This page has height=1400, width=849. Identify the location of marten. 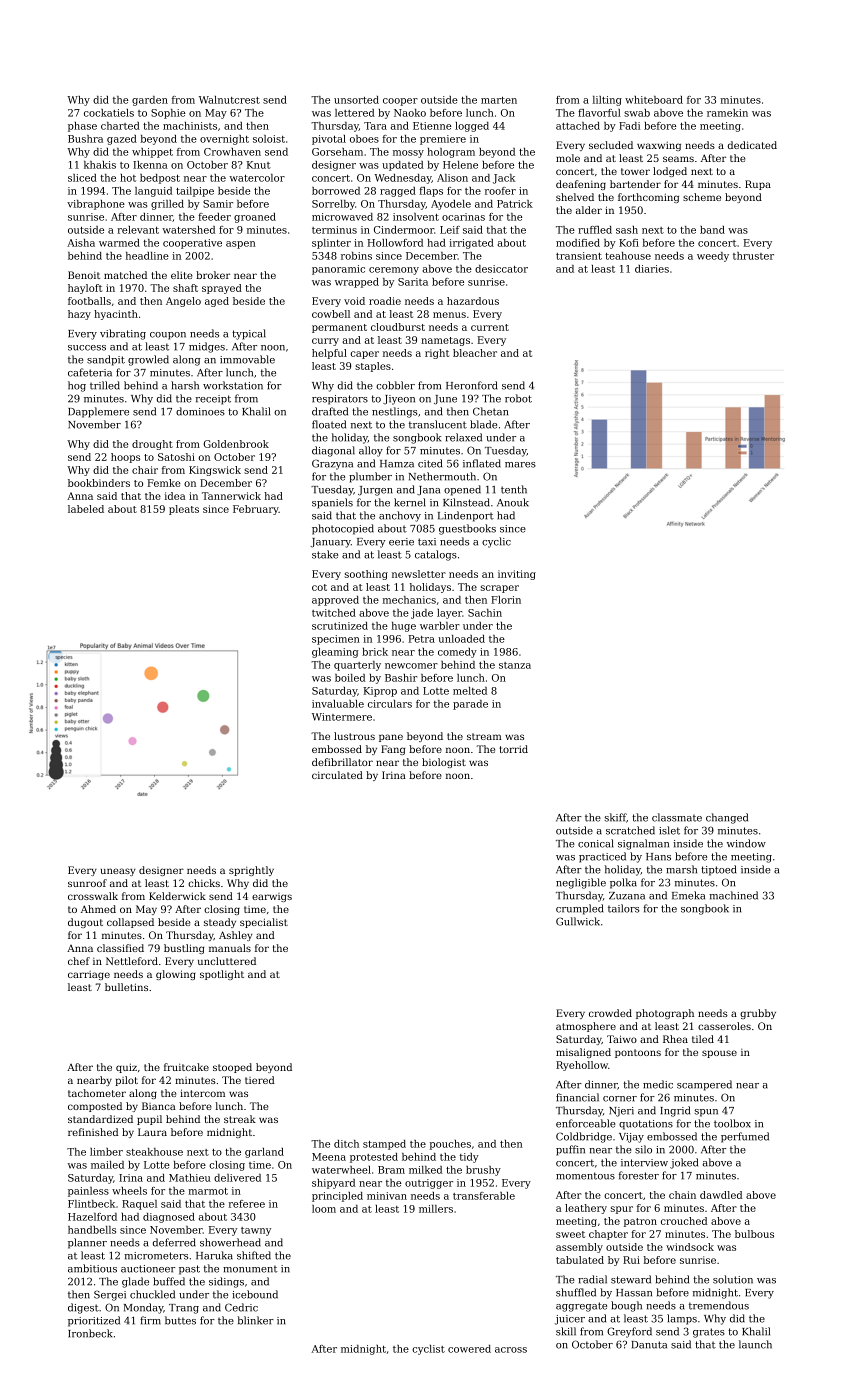
(499, 100).
